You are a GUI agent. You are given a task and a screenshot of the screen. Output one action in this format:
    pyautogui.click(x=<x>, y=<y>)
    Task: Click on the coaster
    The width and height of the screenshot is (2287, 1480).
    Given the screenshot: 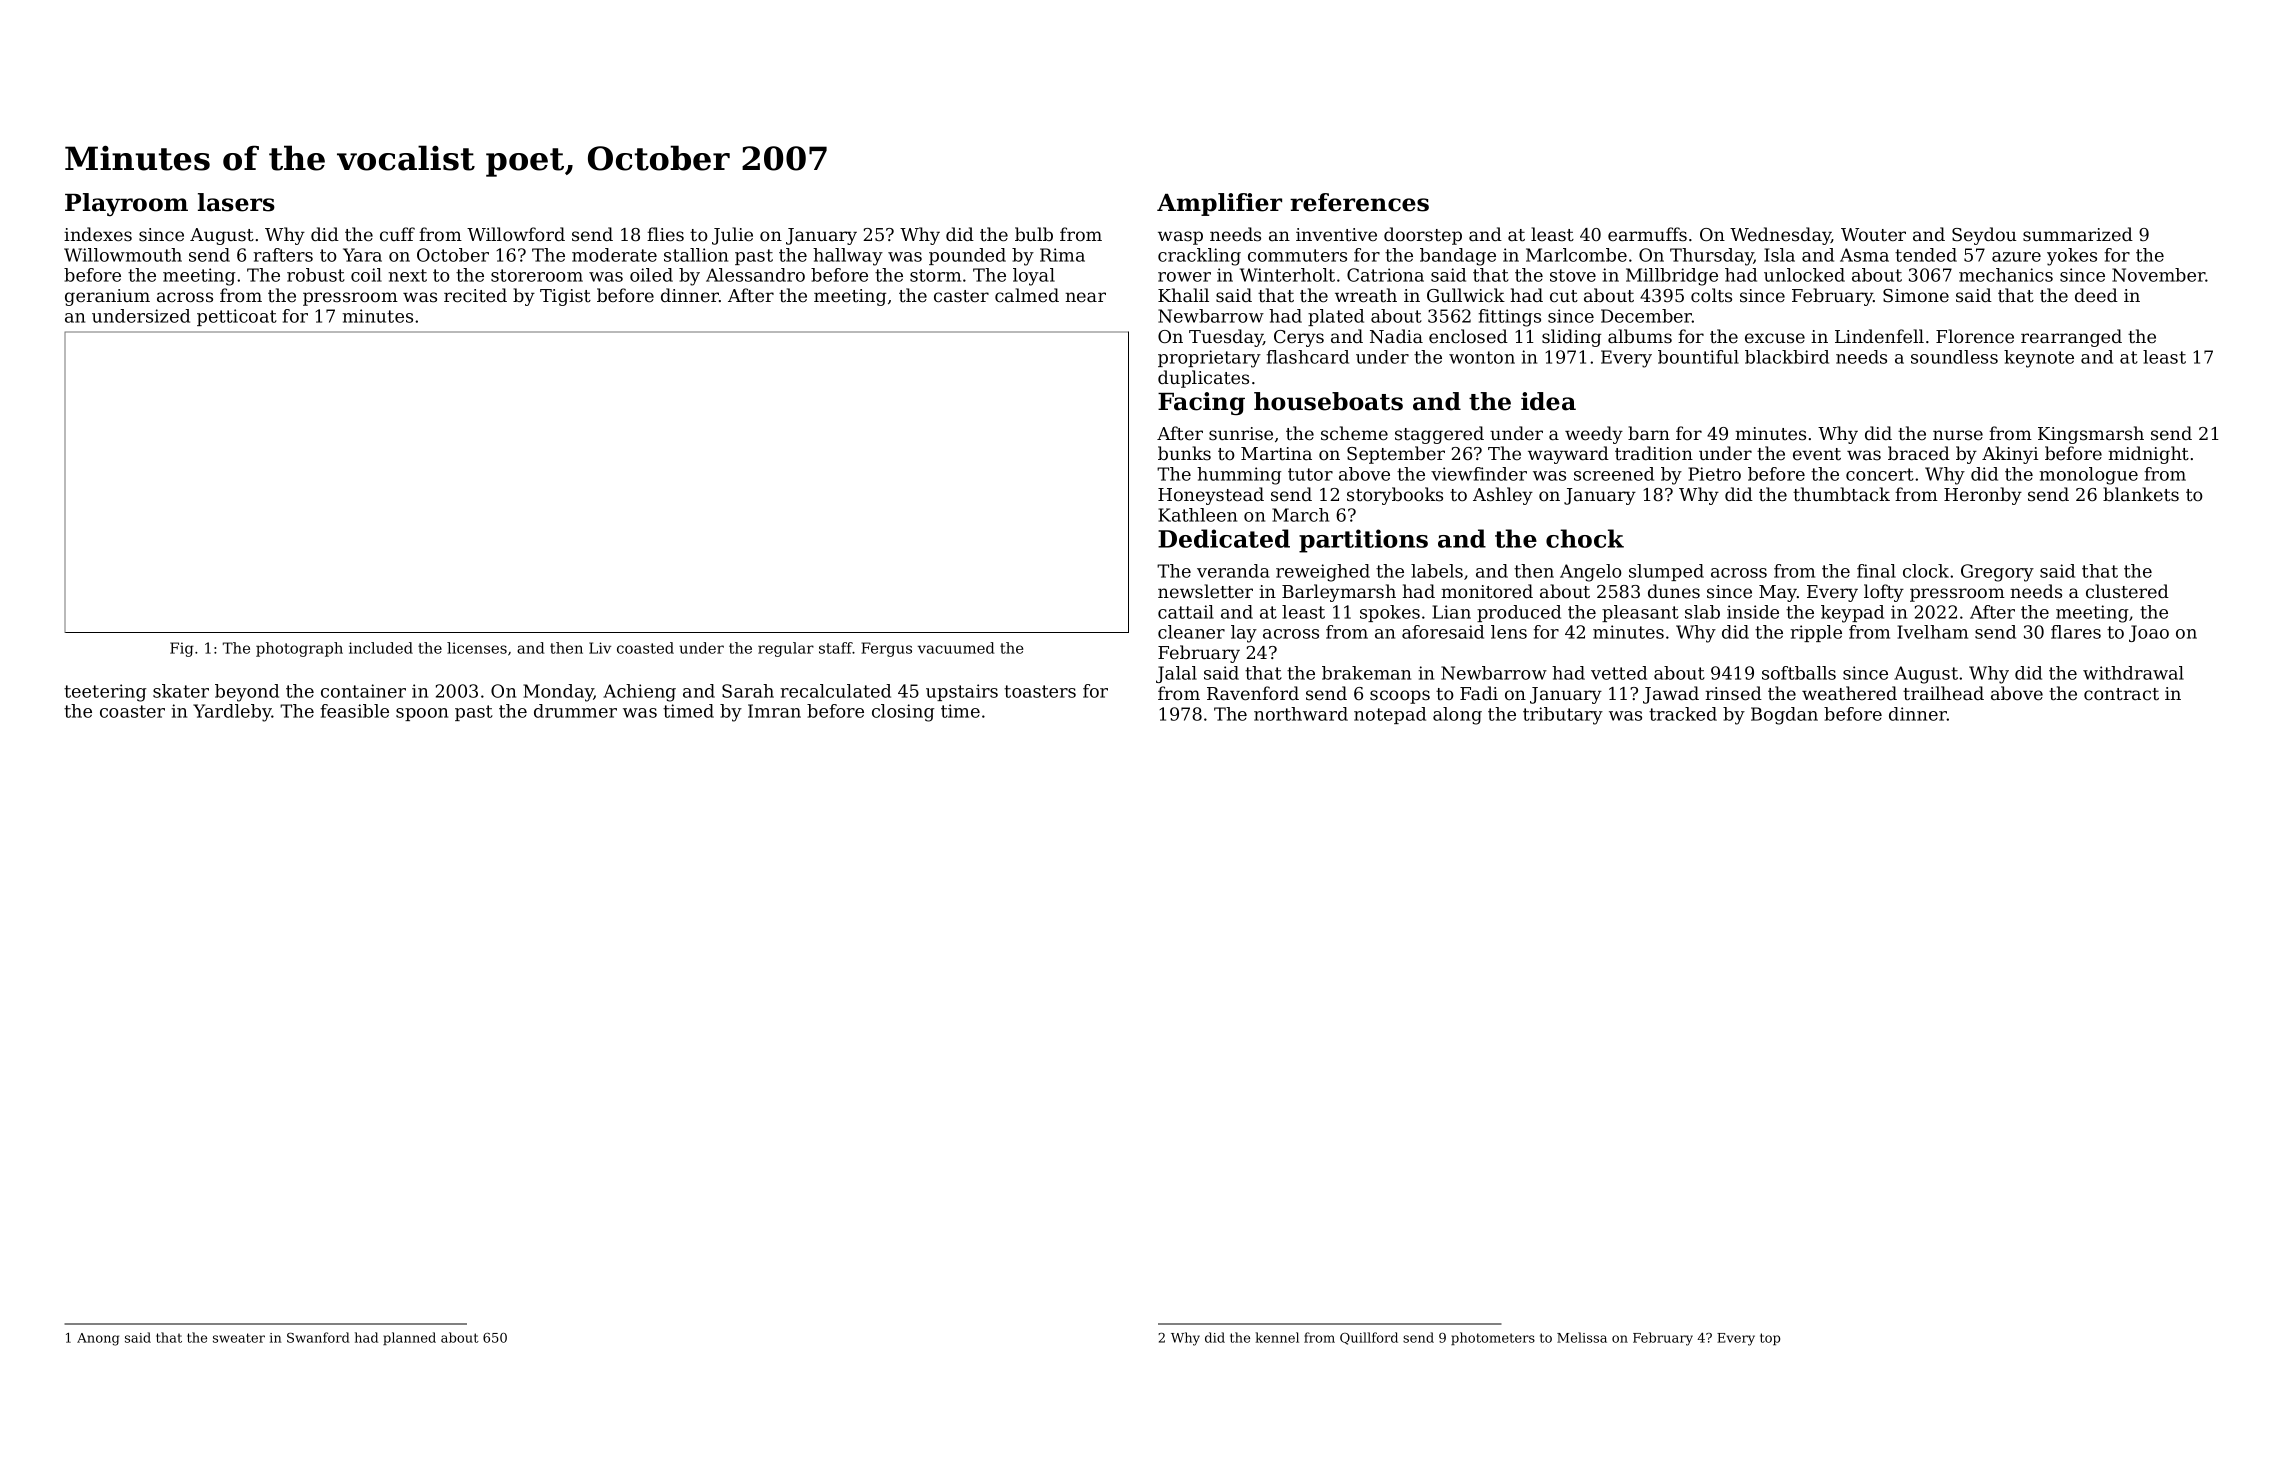 What is the action you would take?
    pyautogui.click(x=132, y=711)
